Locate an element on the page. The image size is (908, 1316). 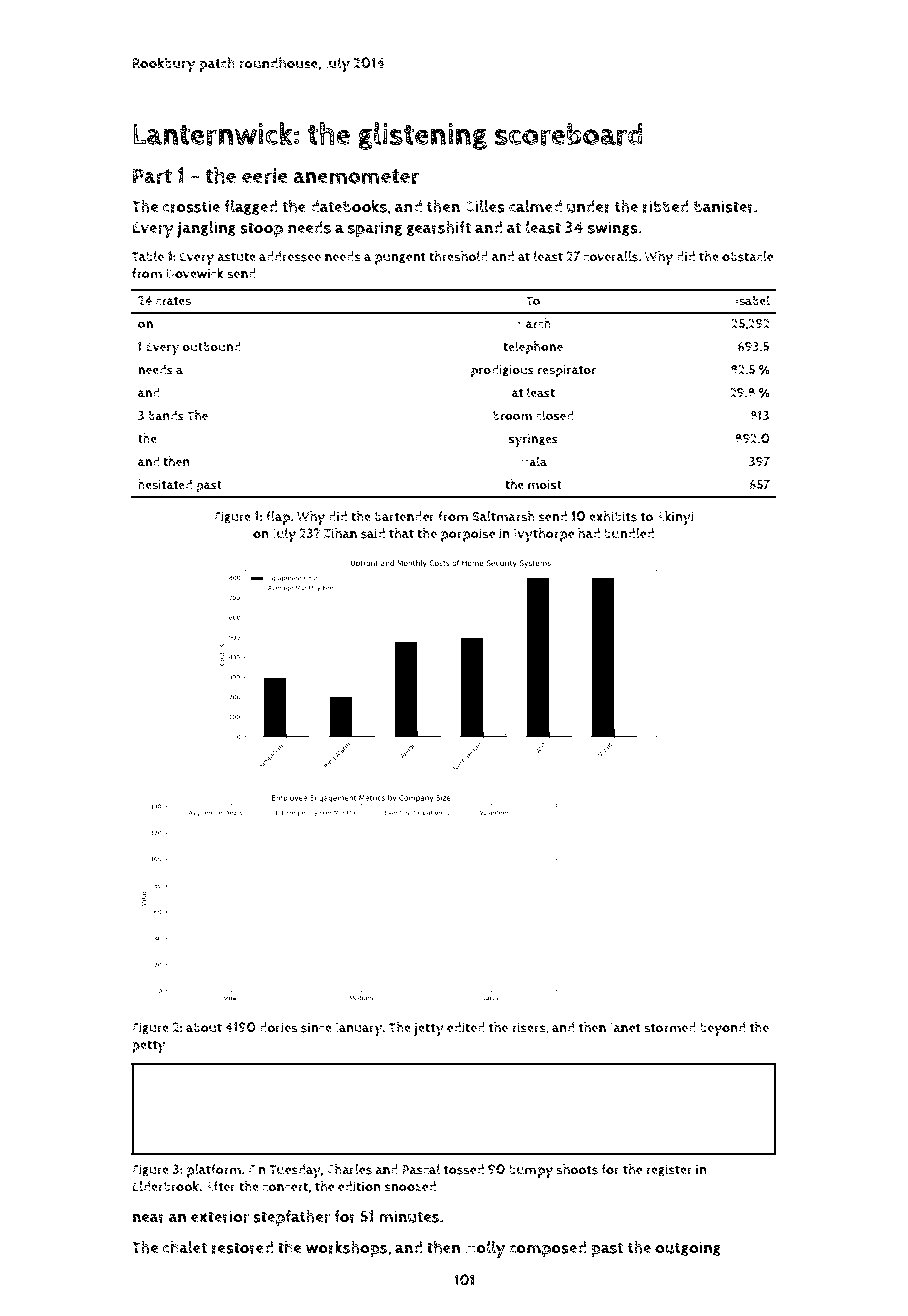
register is located at coordinates (669, 1170).
